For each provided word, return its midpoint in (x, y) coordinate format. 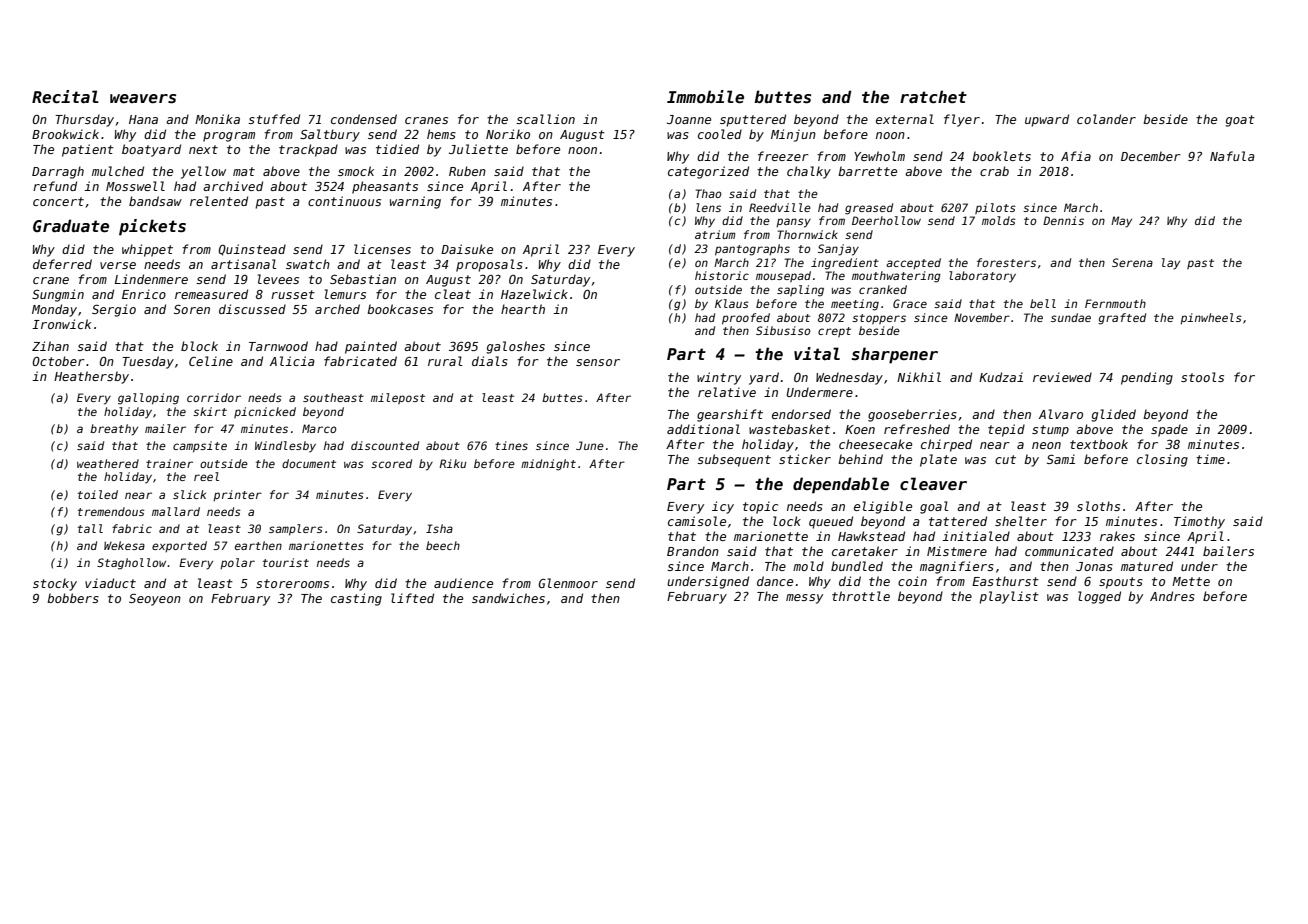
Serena (1132, 262)
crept (834, 332)
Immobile (705, 97)
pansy (793, 223)
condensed (364, 119)
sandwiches (508, 598)
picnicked (265, 412)
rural (445, 361)
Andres (1172, 596)
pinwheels (1211, 318)
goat (1240, 121)
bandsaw (155, 201)
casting (356, 599)
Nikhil (919, 377)
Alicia (292, 361)
